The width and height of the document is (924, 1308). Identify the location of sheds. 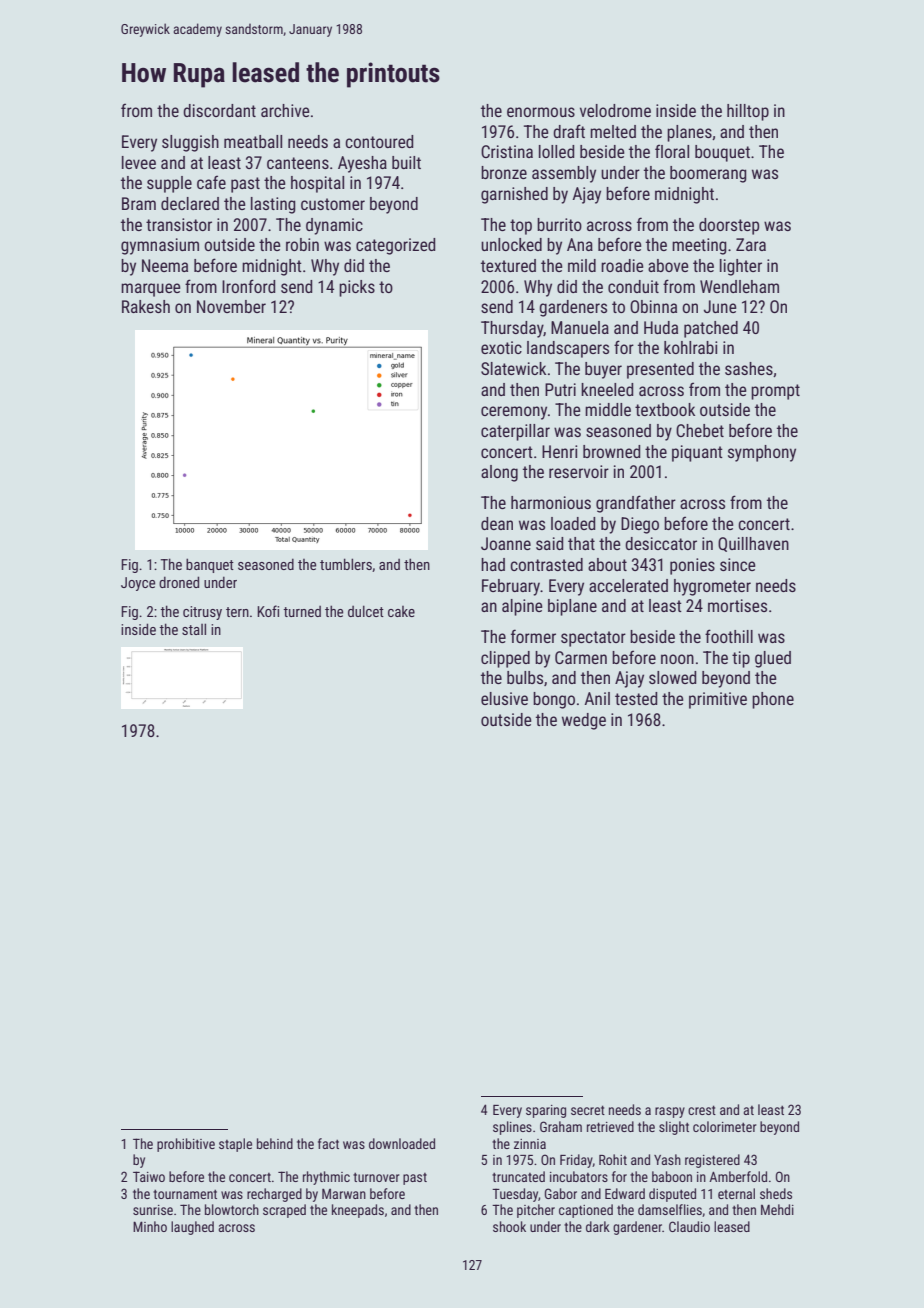
(776, 1193).
